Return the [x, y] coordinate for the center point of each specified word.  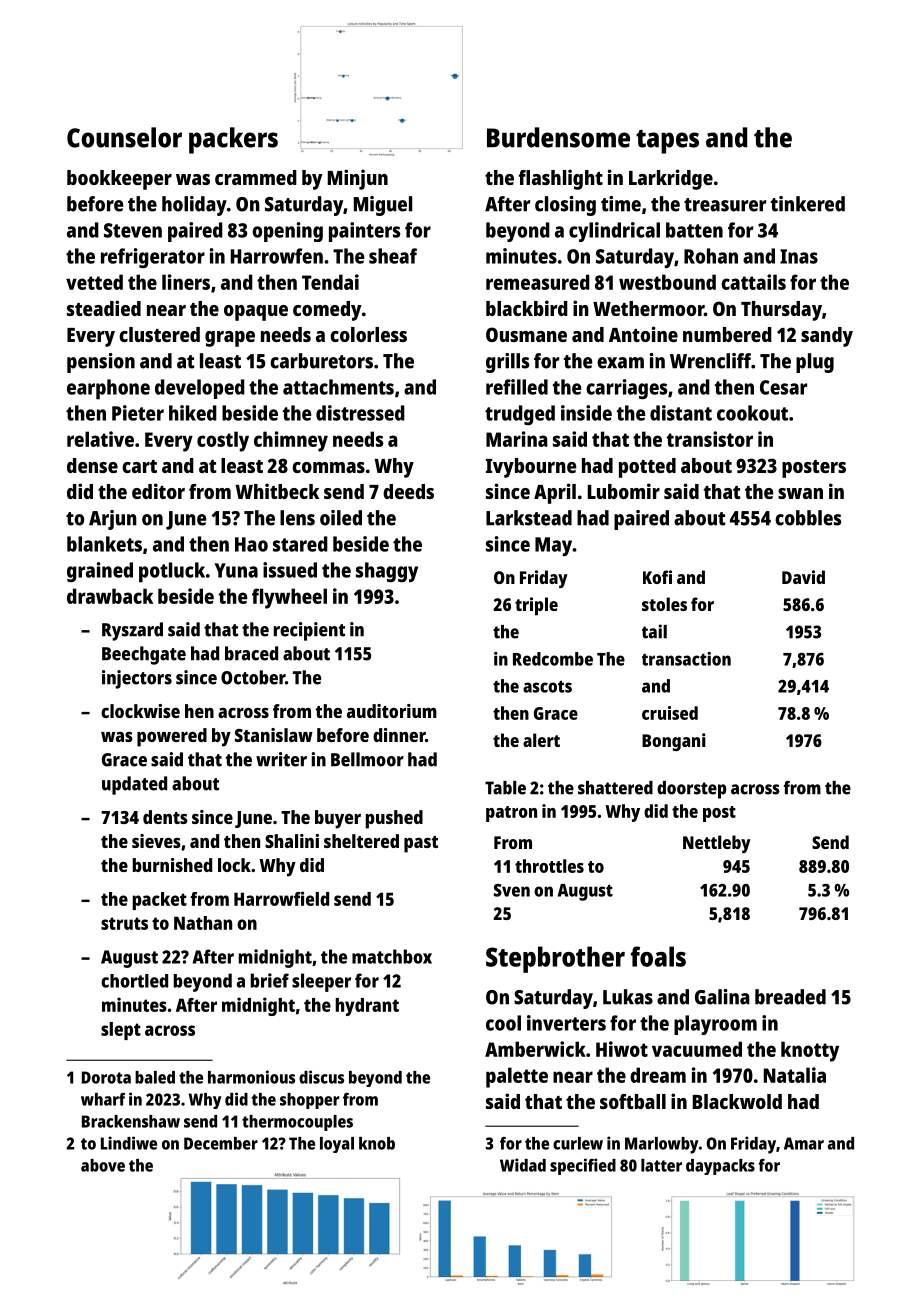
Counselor [124, 137]
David [803, 577]
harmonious [251, 1077]
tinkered [808, 204]
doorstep [691, 790]
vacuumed [697, 1049]
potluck [172, 572]
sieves [156, 841]
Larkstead [529, 518]
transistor [709, 439]
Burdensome [558, 137]
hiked [193, 413]
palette [517, 1077]
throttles [549, 866]
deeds [408, 491]
